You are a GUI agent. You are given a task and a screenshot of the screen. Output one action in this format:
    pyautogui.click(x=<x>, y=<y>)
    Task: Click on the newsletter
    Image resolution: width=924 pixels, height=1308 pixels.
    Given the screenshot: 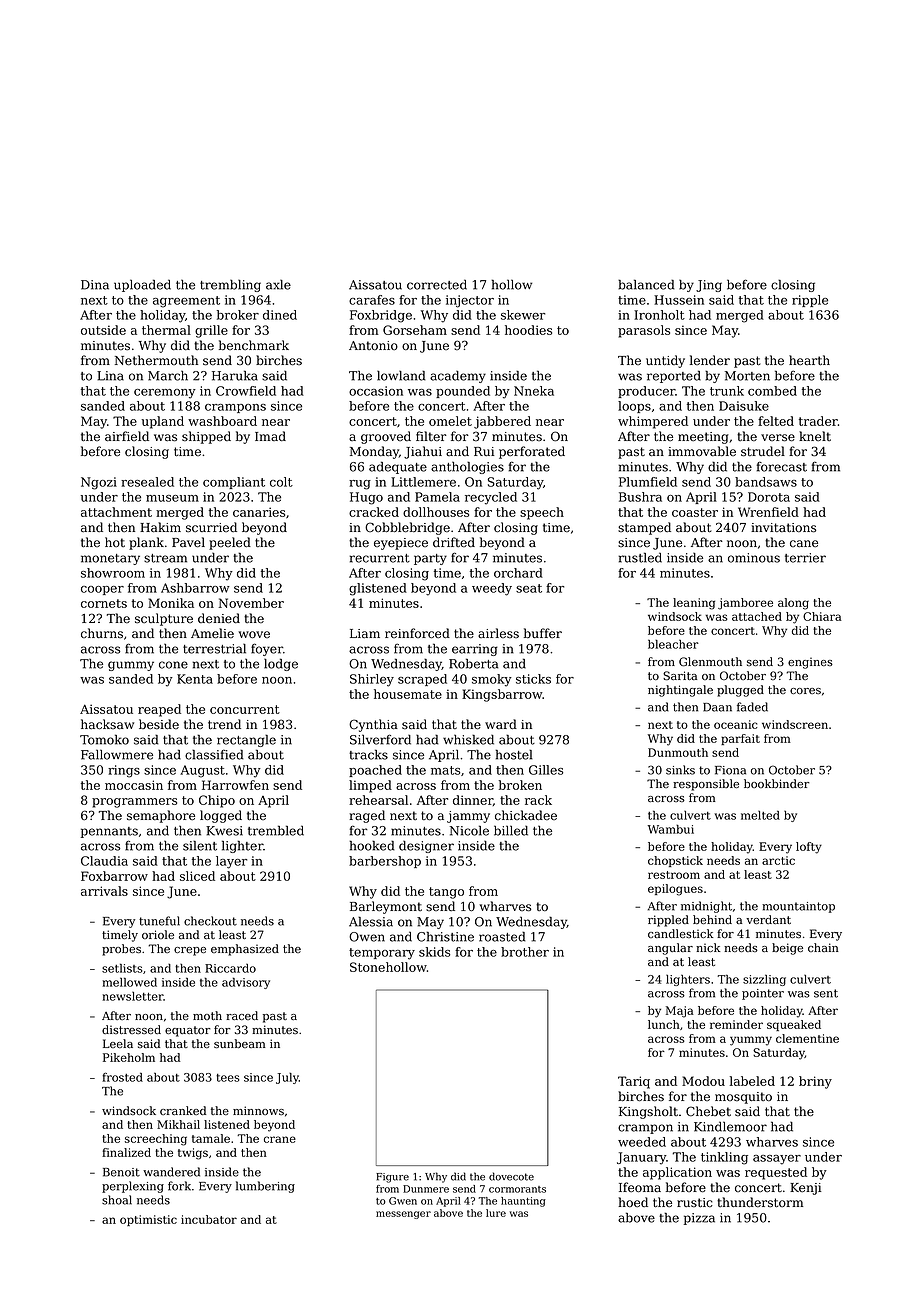 What is the action you would take?
    pyautogui.click(x=133, y=996)
